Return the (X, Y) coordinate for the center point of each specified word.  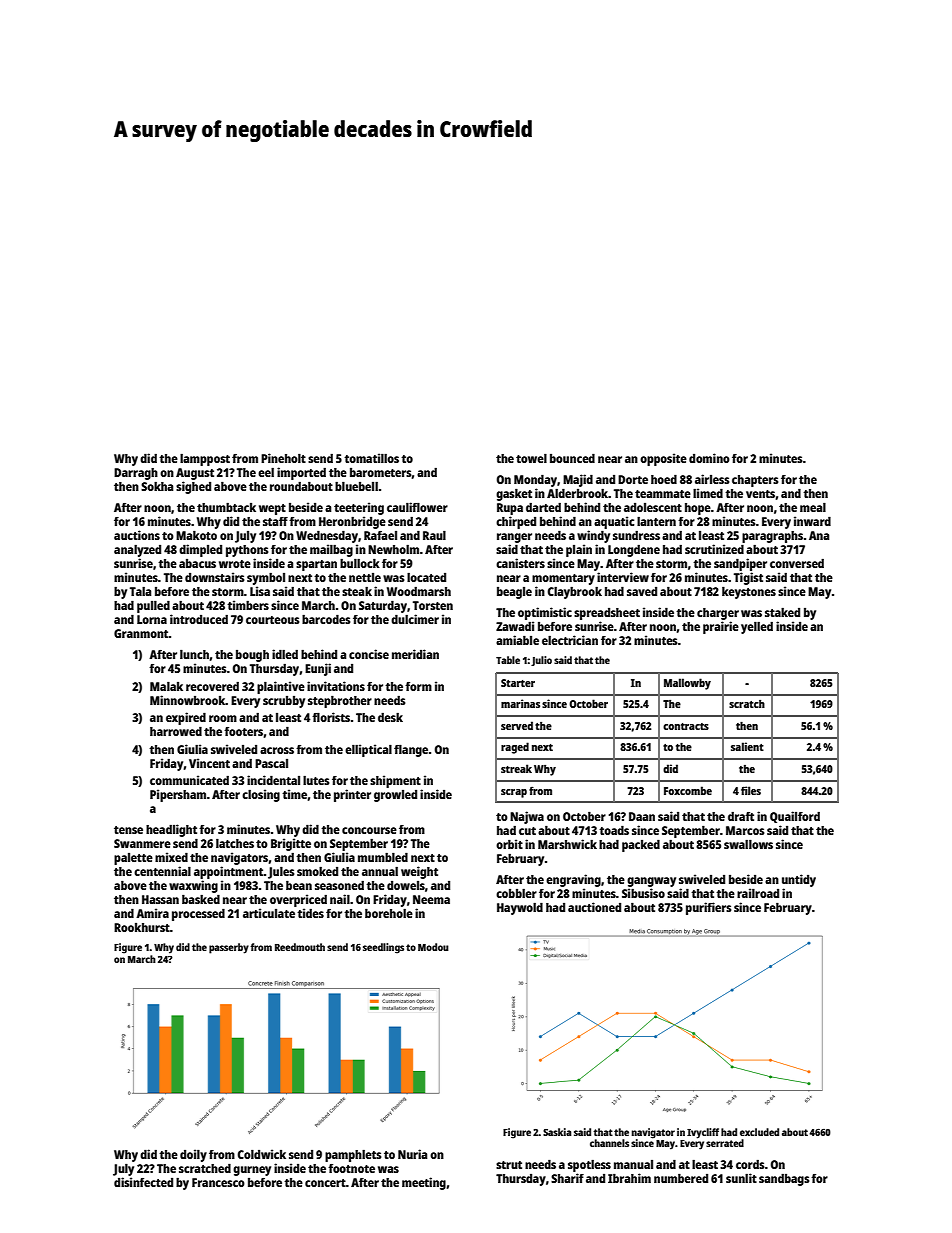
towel (531, 458)
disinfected (143, 1182)
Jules (281, 872)
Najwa (527, 817)
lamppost (205, 459)
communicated (189, 780)
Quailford (795, 817)
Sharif (567, 1178)
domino (709, 458)
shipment (395, 781)
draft (741, 816)
